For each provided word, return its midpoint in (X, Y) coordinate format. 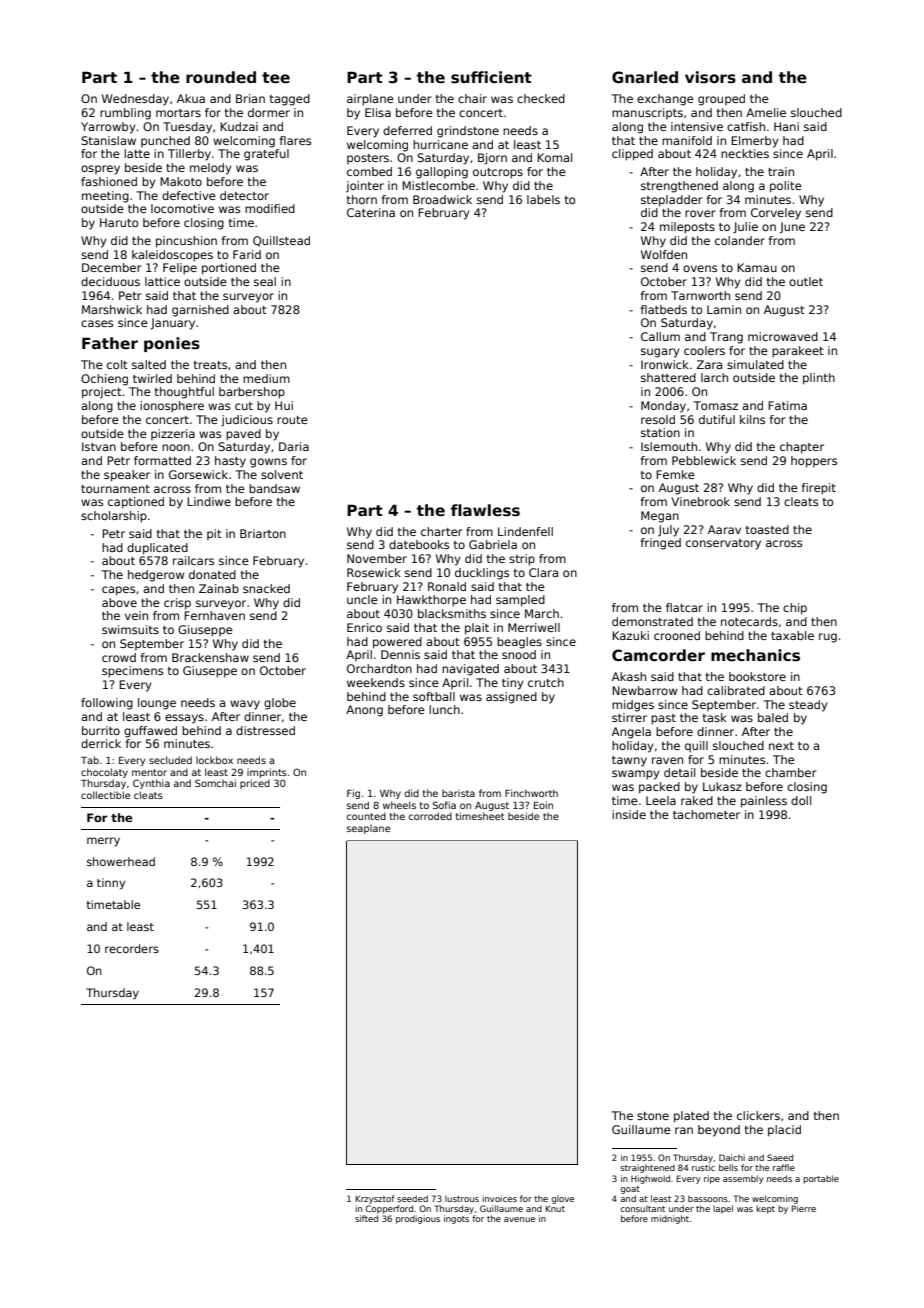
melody (211, 169)
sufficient (491, 77)
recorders (132, 948)
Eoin (543, 805)
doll (801, 800)
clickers (758, 1115)
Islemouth (669, 446)
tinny (111, 884)
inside (629, 814)
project (102, 393)
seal (265, 281)
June (792, 228)
